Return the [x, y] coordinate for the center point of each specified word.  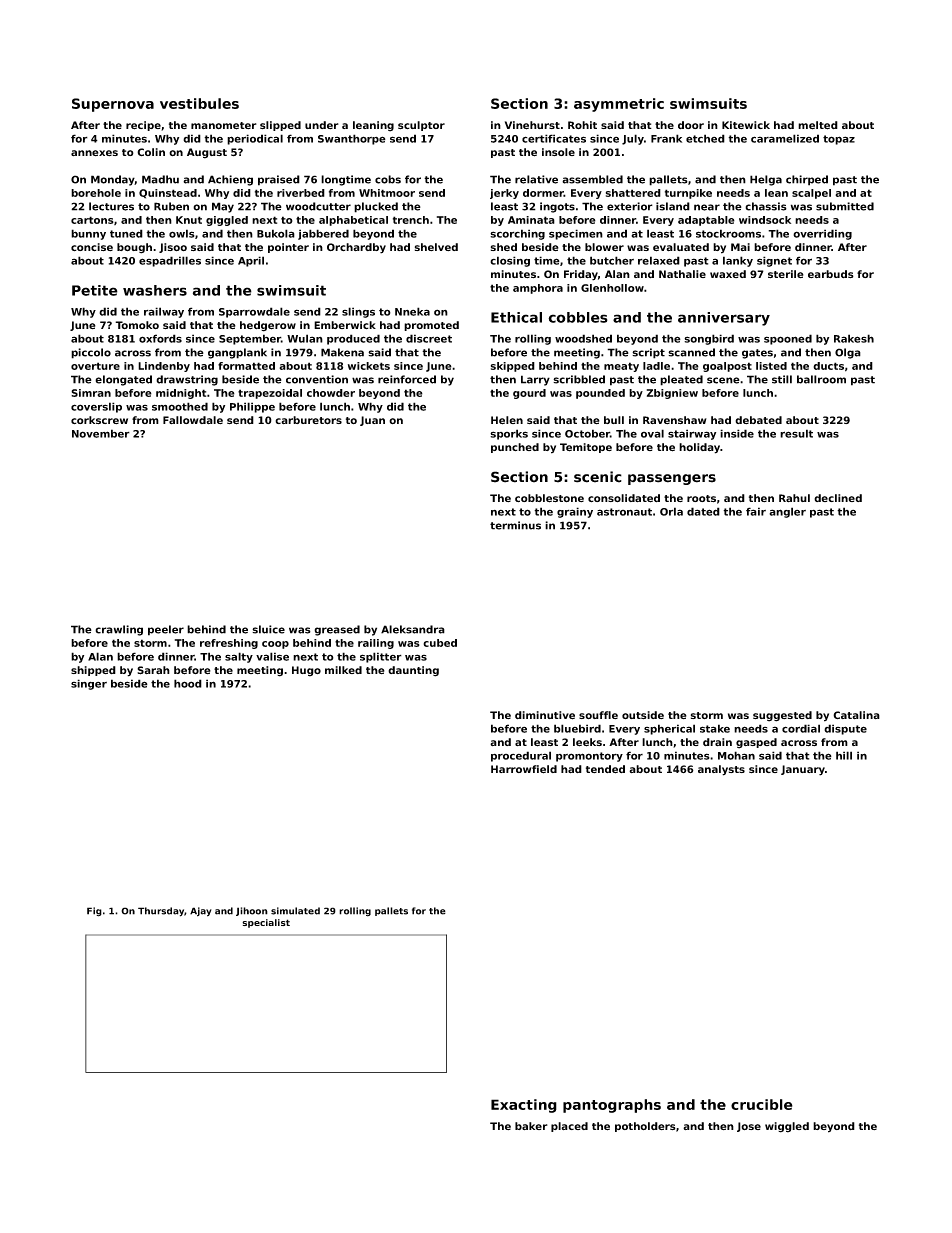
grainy [575, 512]
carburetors [308, 420]
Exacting [524, 1106]
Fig [94, 912]
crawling [119, 630]
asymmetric [619, 105]
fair [756, 511]
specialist [266, 923]
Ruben [171, 206]
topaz [839, 140]
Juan [372, 421]
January [803, 770]
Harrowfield [524, 769]
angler [787, 512]
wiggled [787, 1127]
